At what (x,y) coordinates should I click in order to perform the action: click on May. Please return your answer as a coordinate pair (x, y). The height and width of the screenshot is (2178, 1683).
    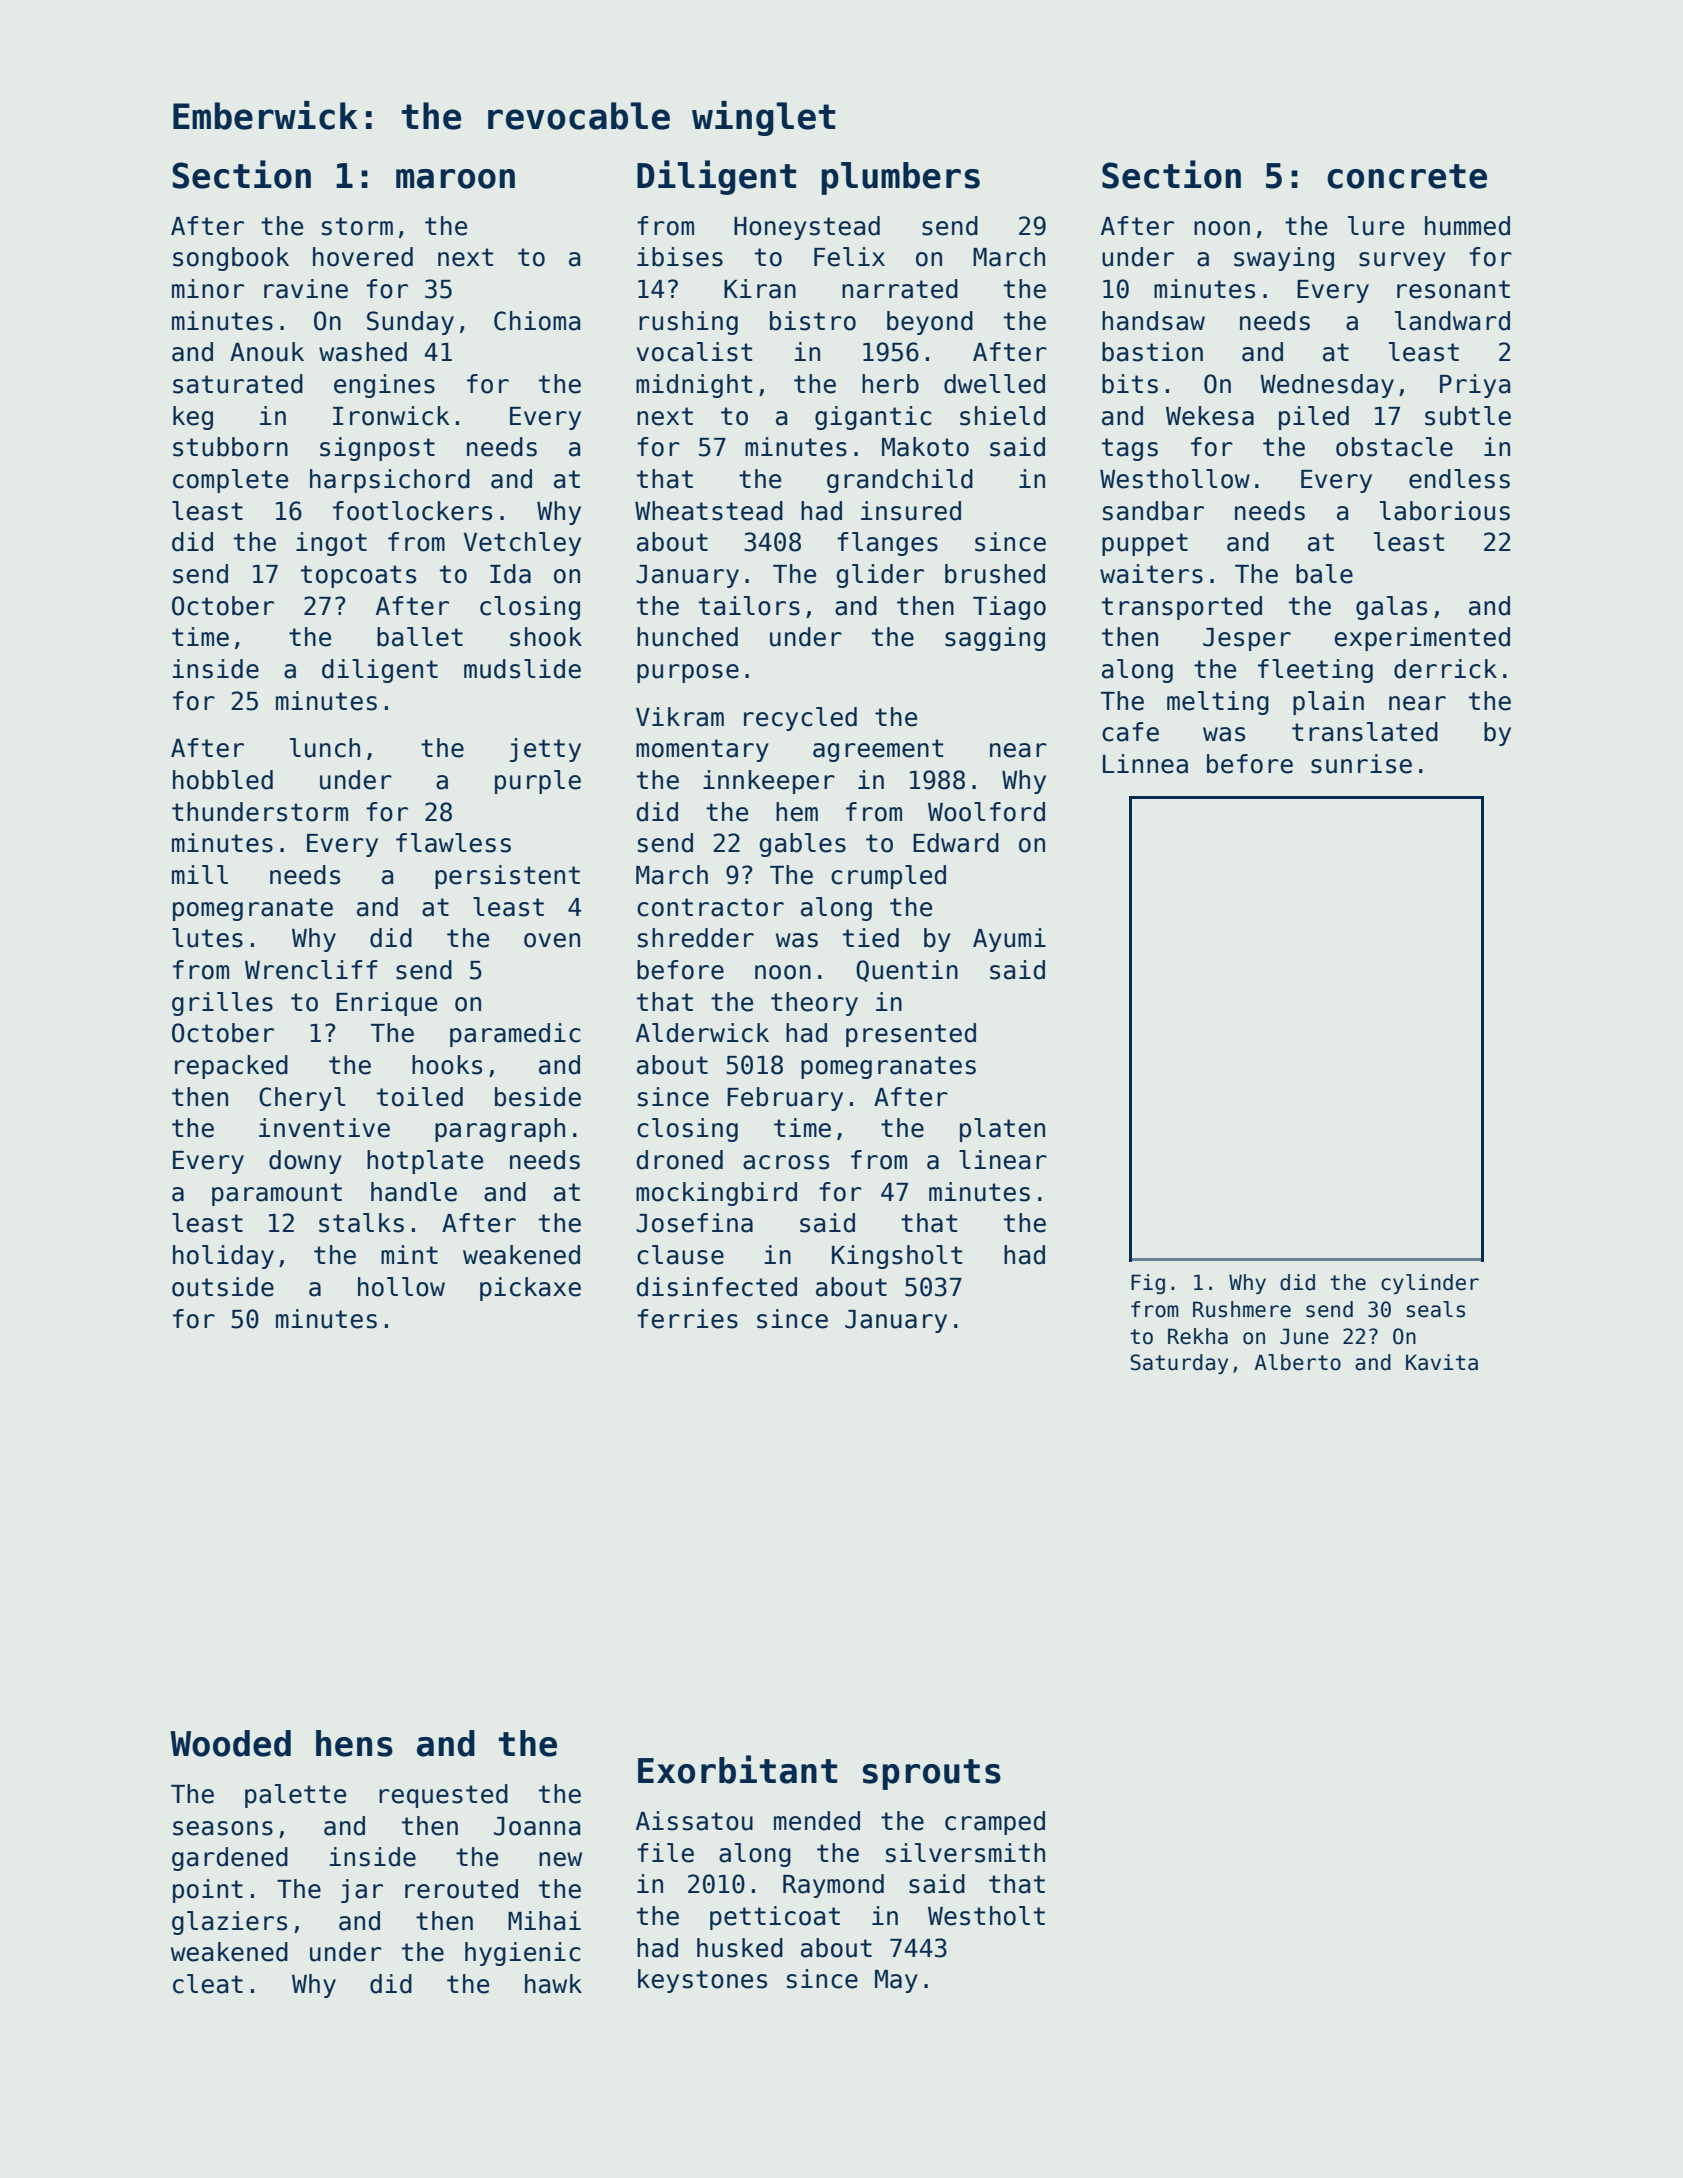
    Looking at the image, I should click on (896, 1981).
